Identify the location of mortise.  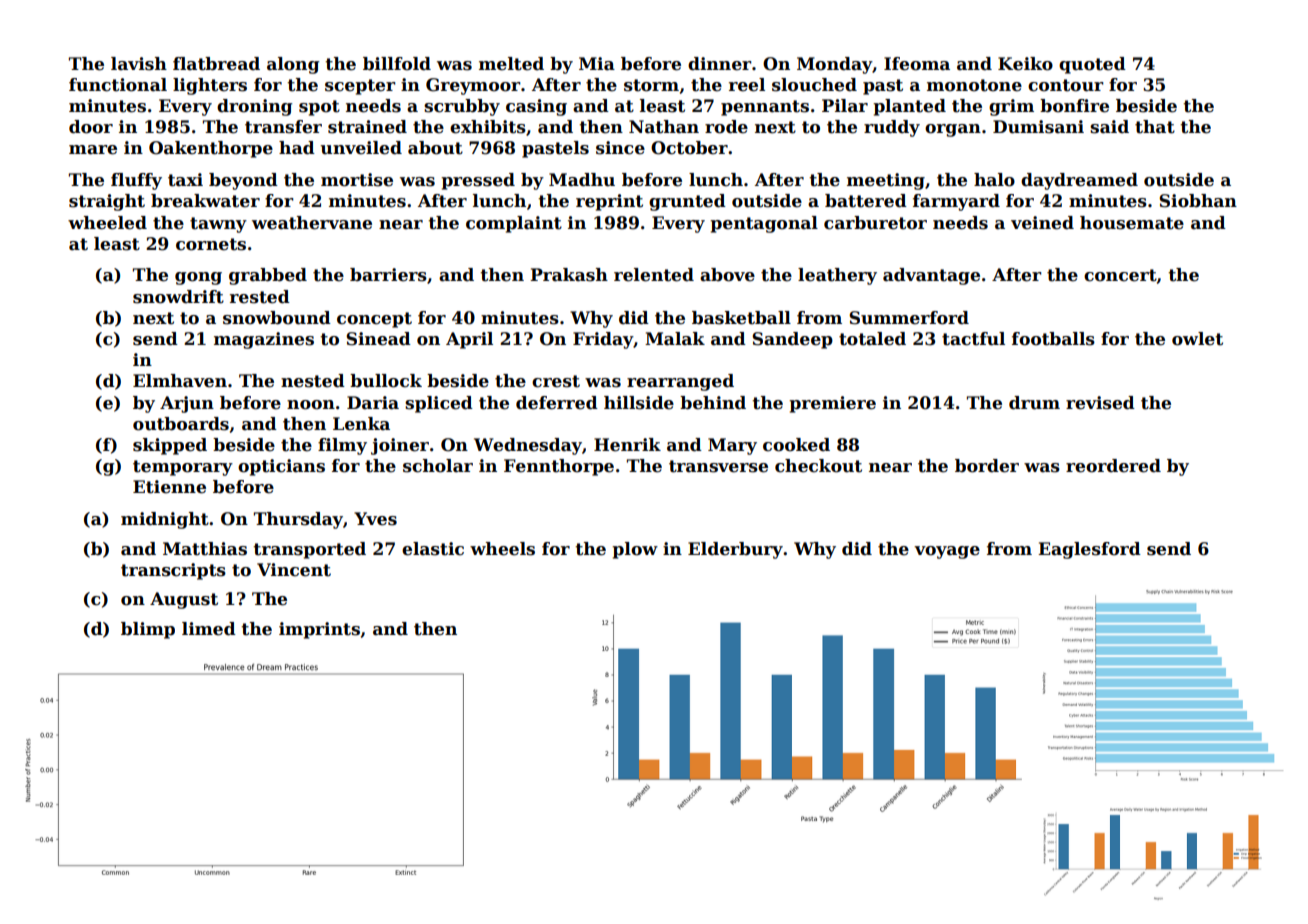
(357, 180).
